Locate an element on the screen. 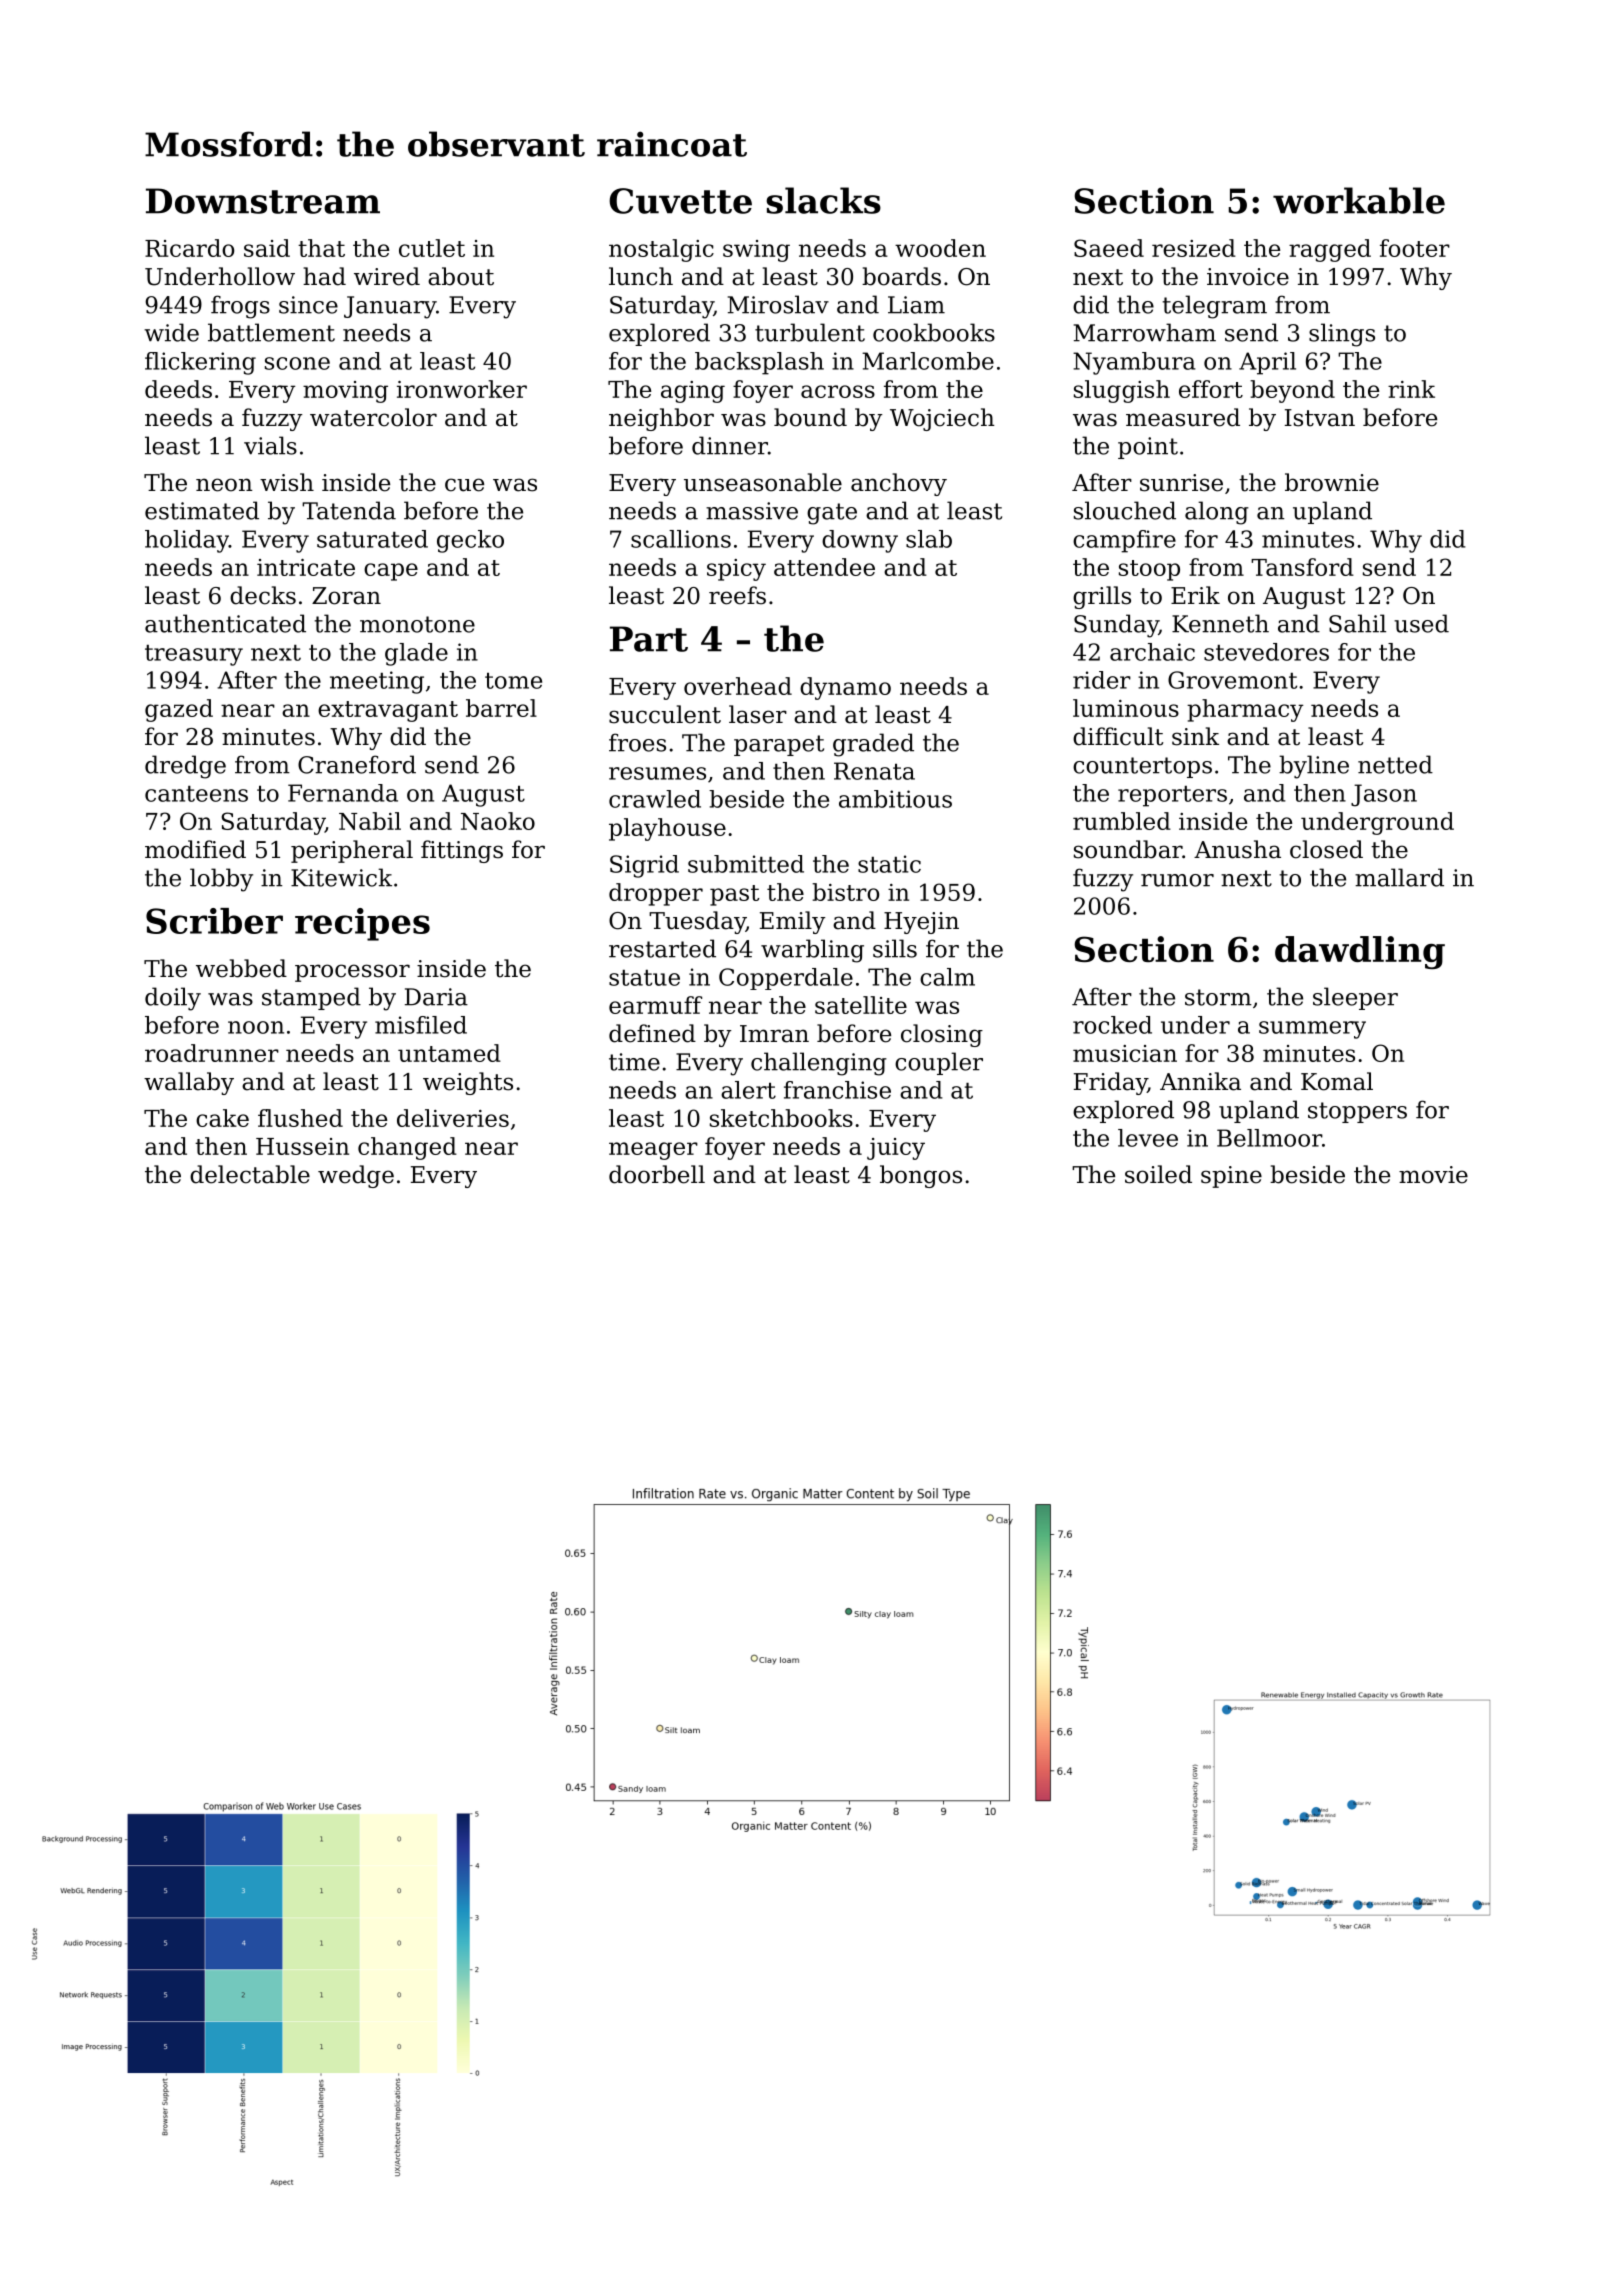  sleeper is located at coordinates (1355, 998).
